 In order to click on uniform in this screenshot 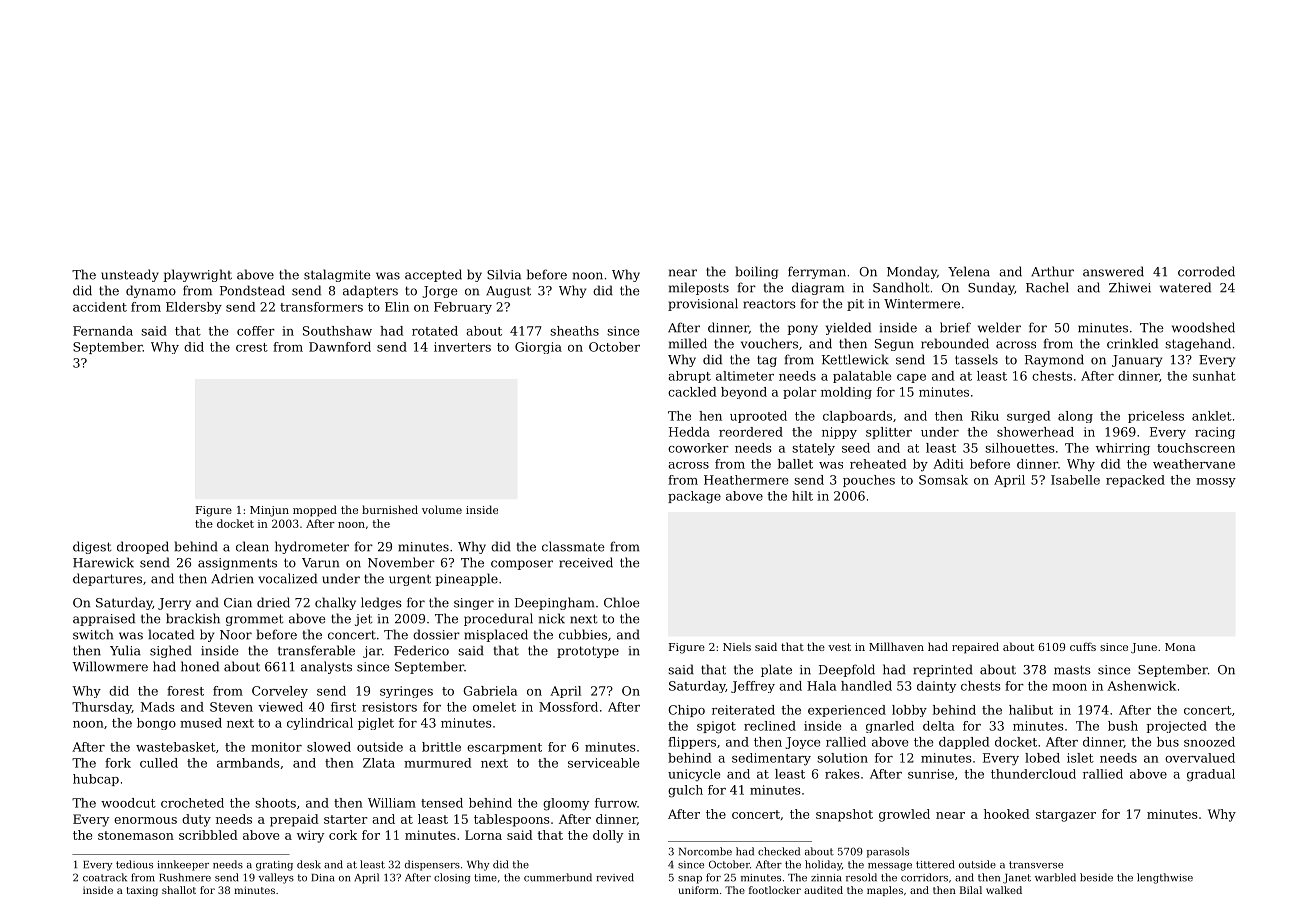, I will do `click(699, 890)`.
